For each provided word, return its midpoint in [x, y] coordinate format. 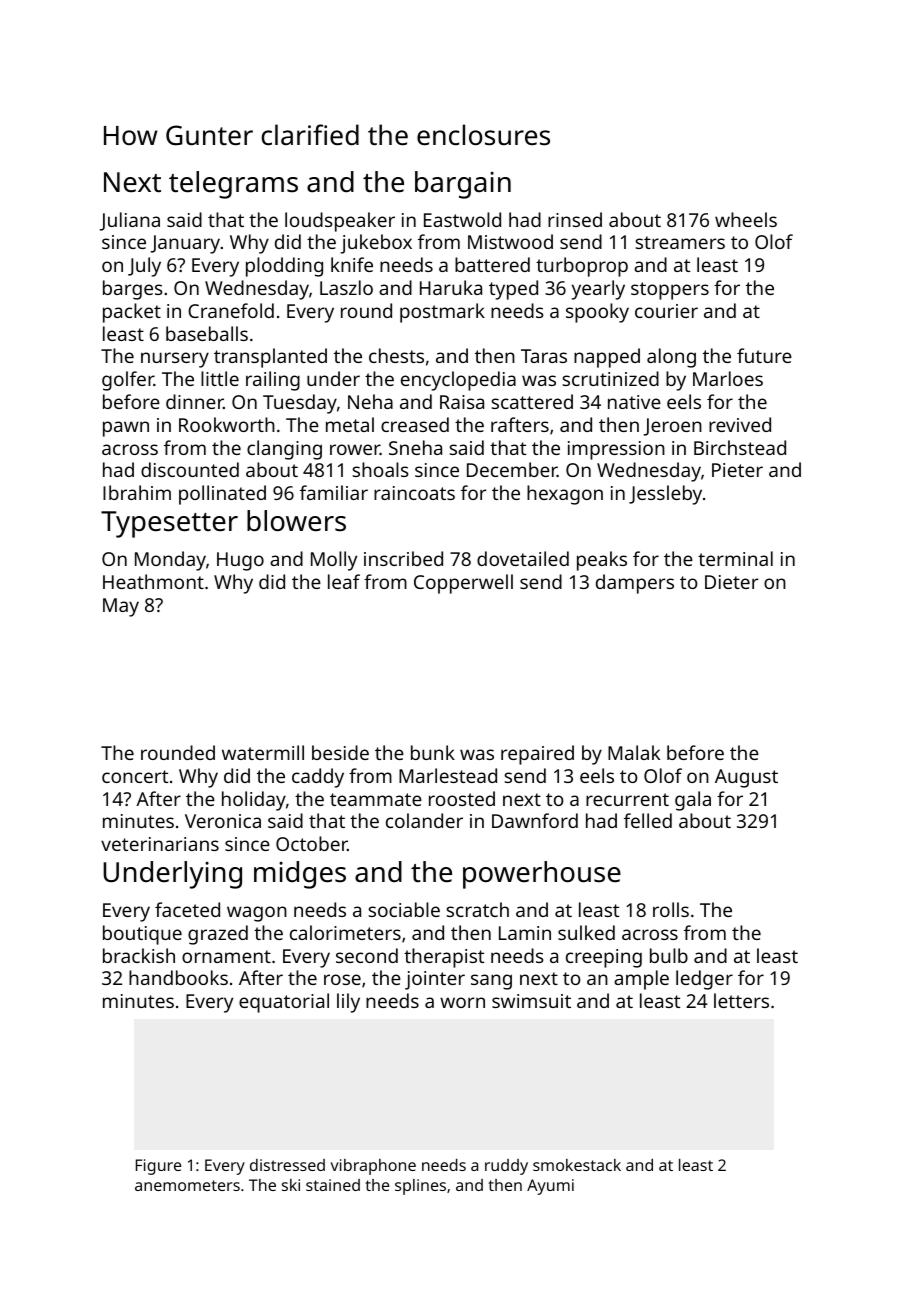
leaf [344, 581]
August [746, 778]
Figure [158, 1167]
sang [491, 982]
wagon [257, 914]
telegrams [233, 185]
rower [355, 449]
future [764, 355]
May [121, 607]
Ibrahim [137, 492]
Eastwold [462, 219]
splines [420, 1187]
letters [741, 1000]
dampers [635, 584]
